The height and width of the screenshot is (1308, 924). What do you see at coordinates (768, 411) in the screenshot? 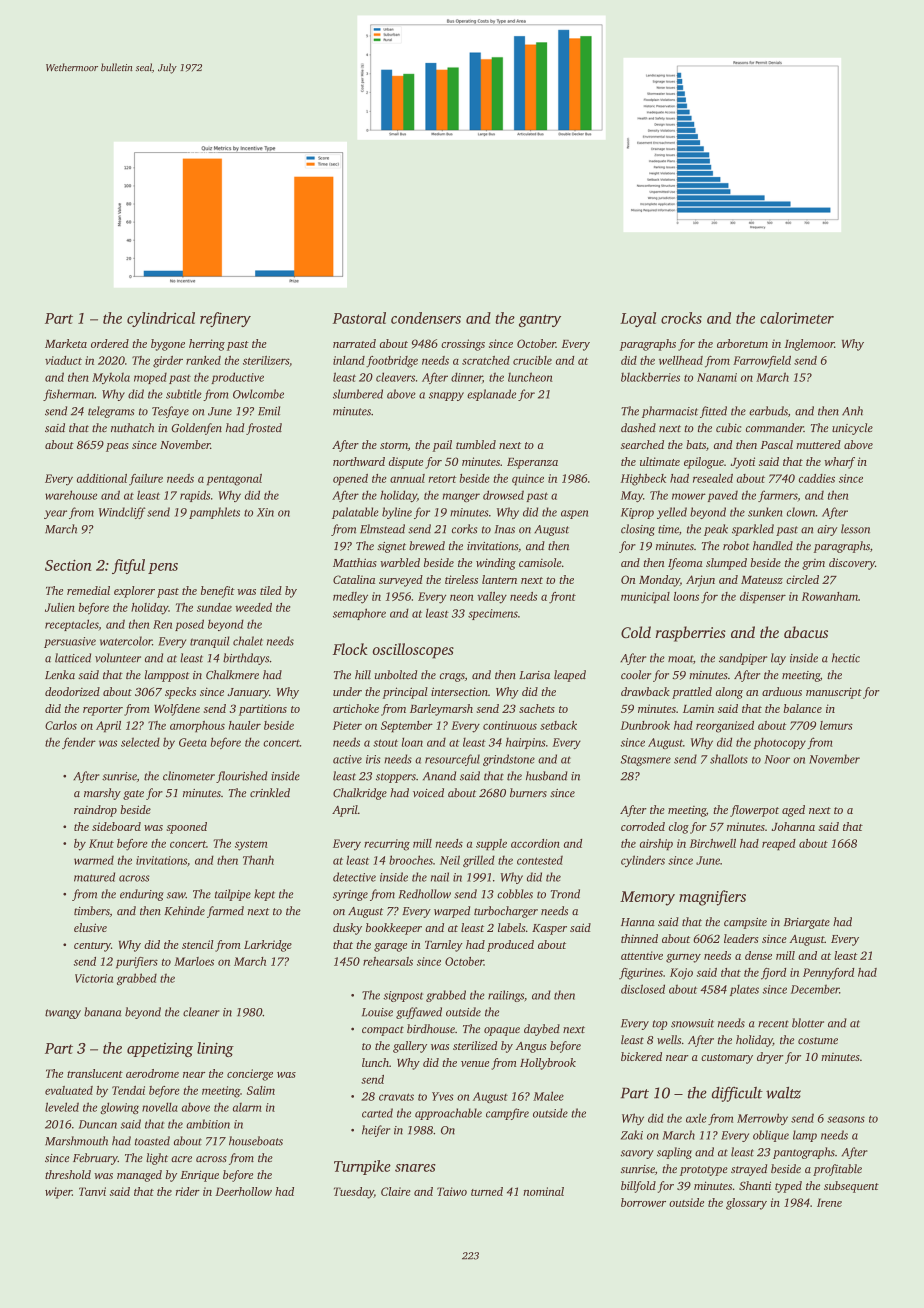
I see `earbuds` at bounding box center [768, 411].
